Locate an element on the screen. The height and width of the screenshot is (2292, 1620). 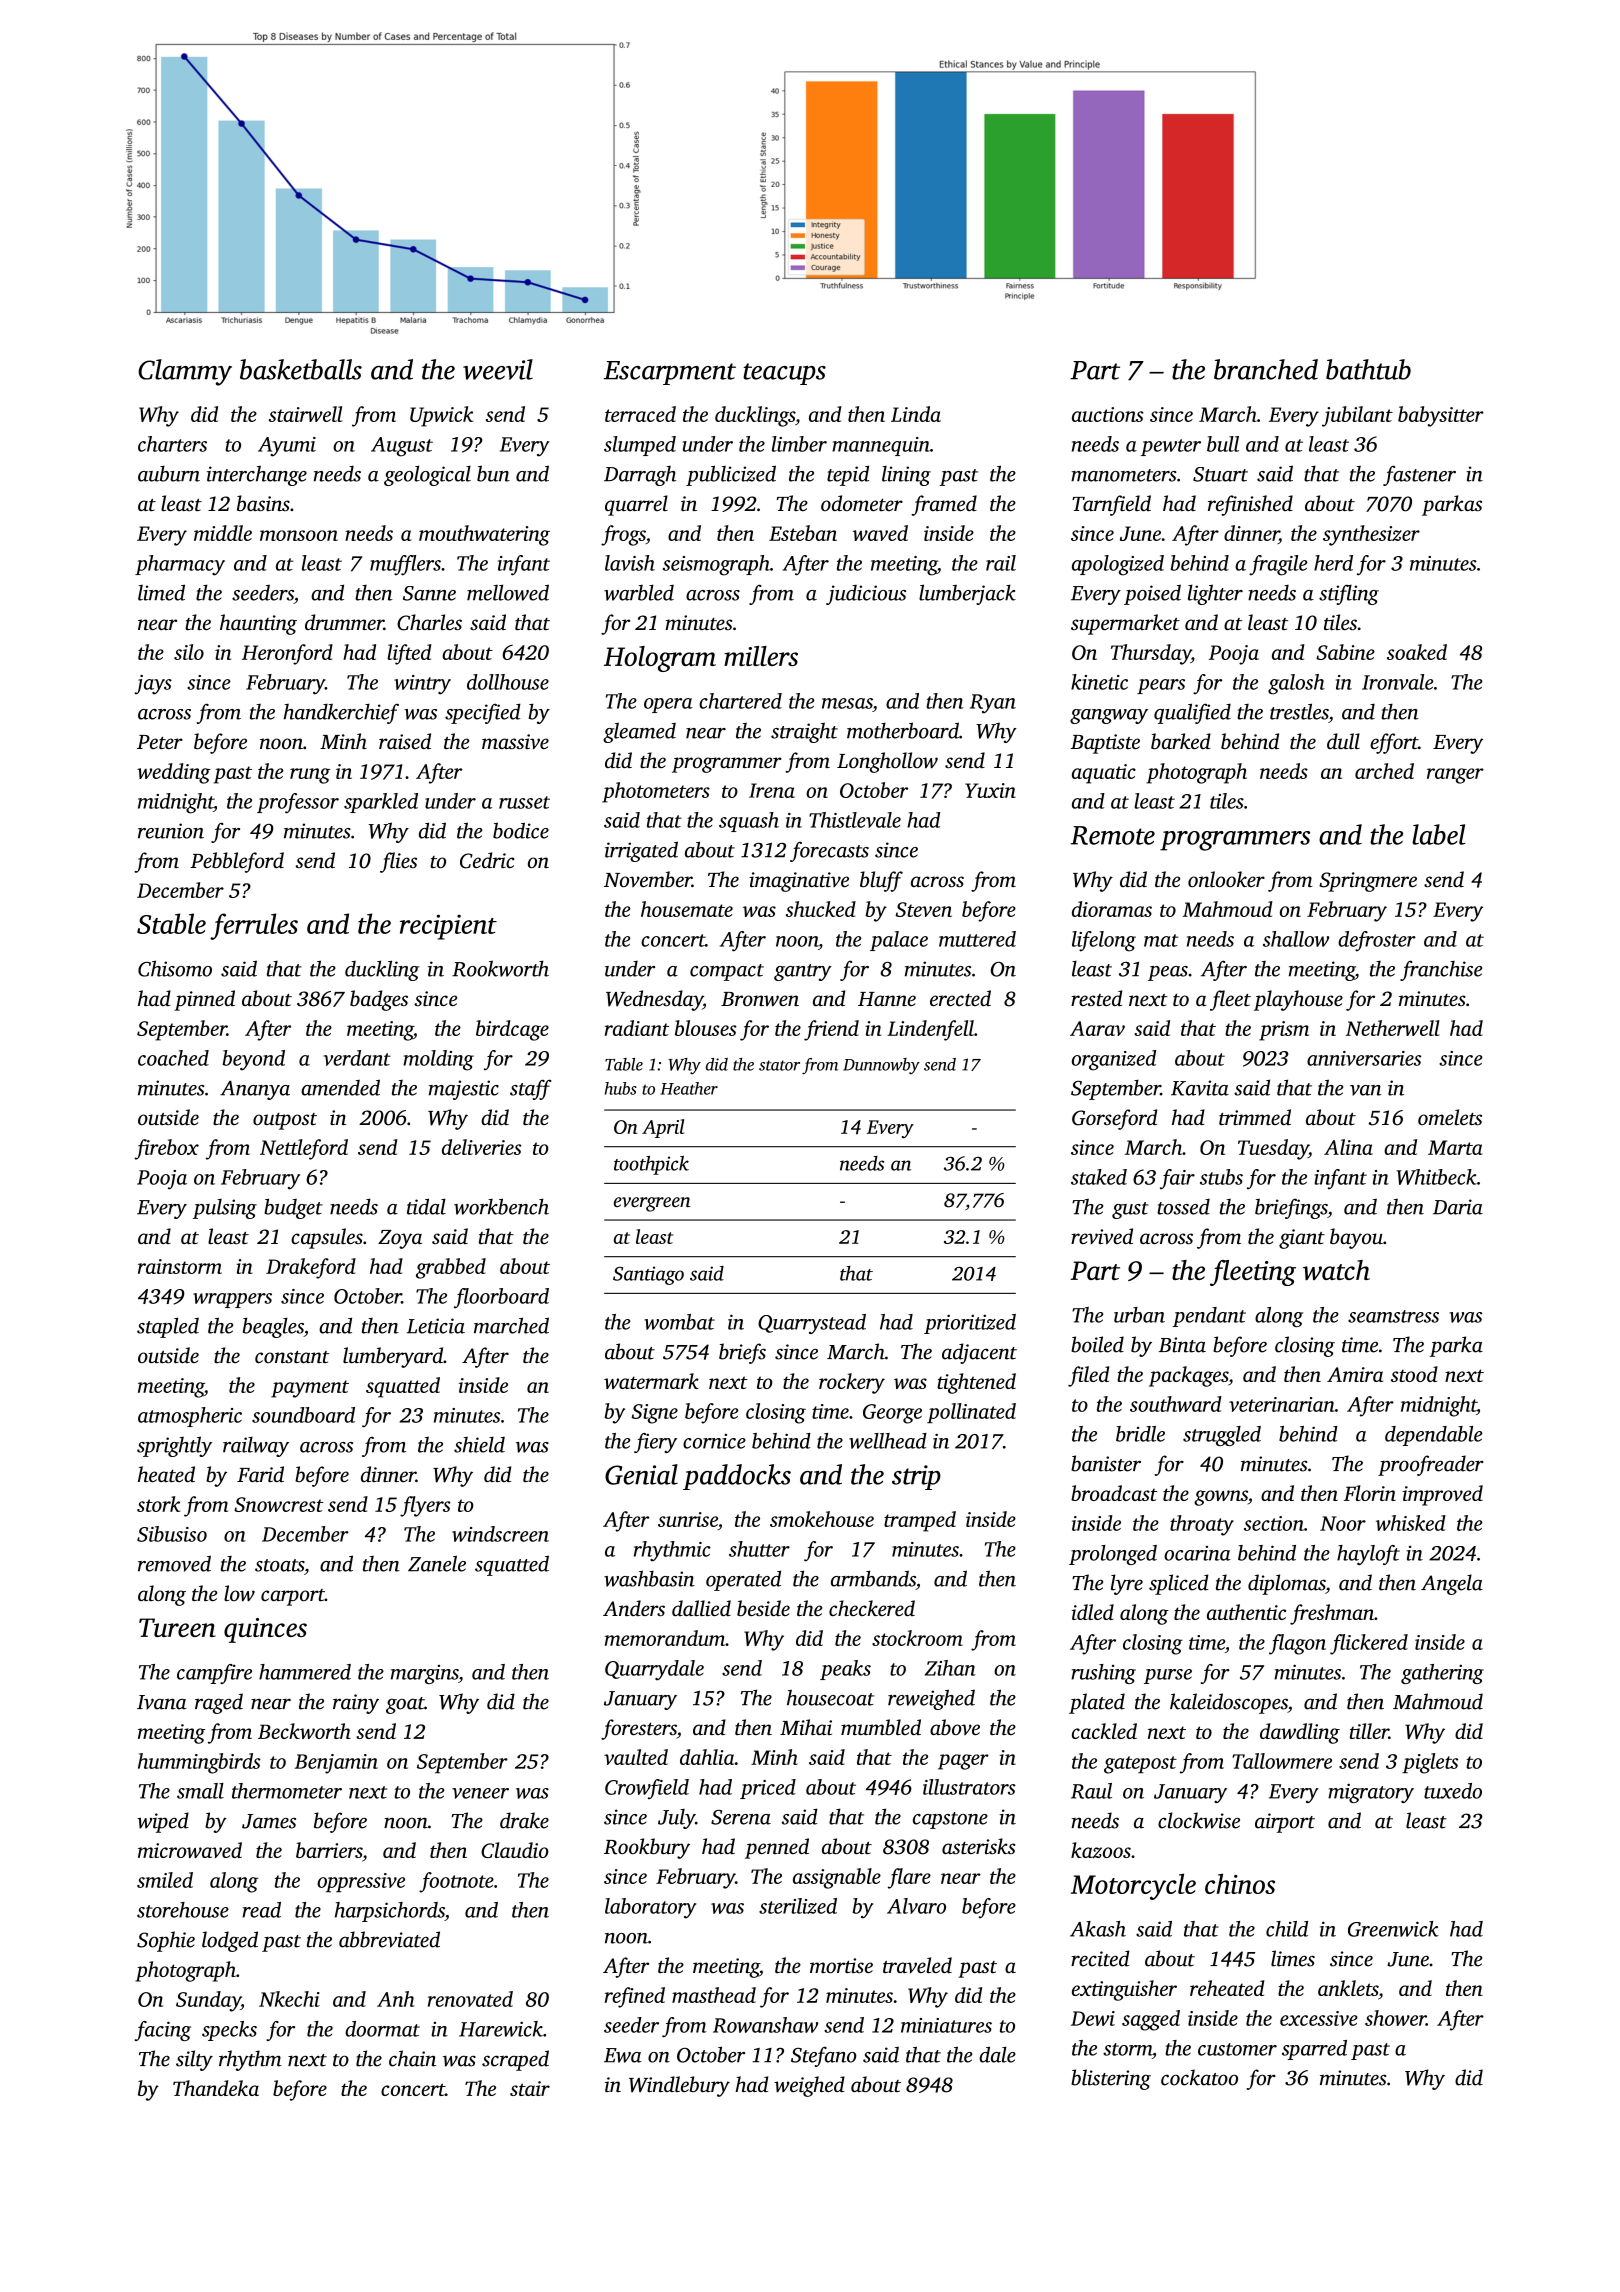
Dunnowby is located at coordinates (881, 1066).
